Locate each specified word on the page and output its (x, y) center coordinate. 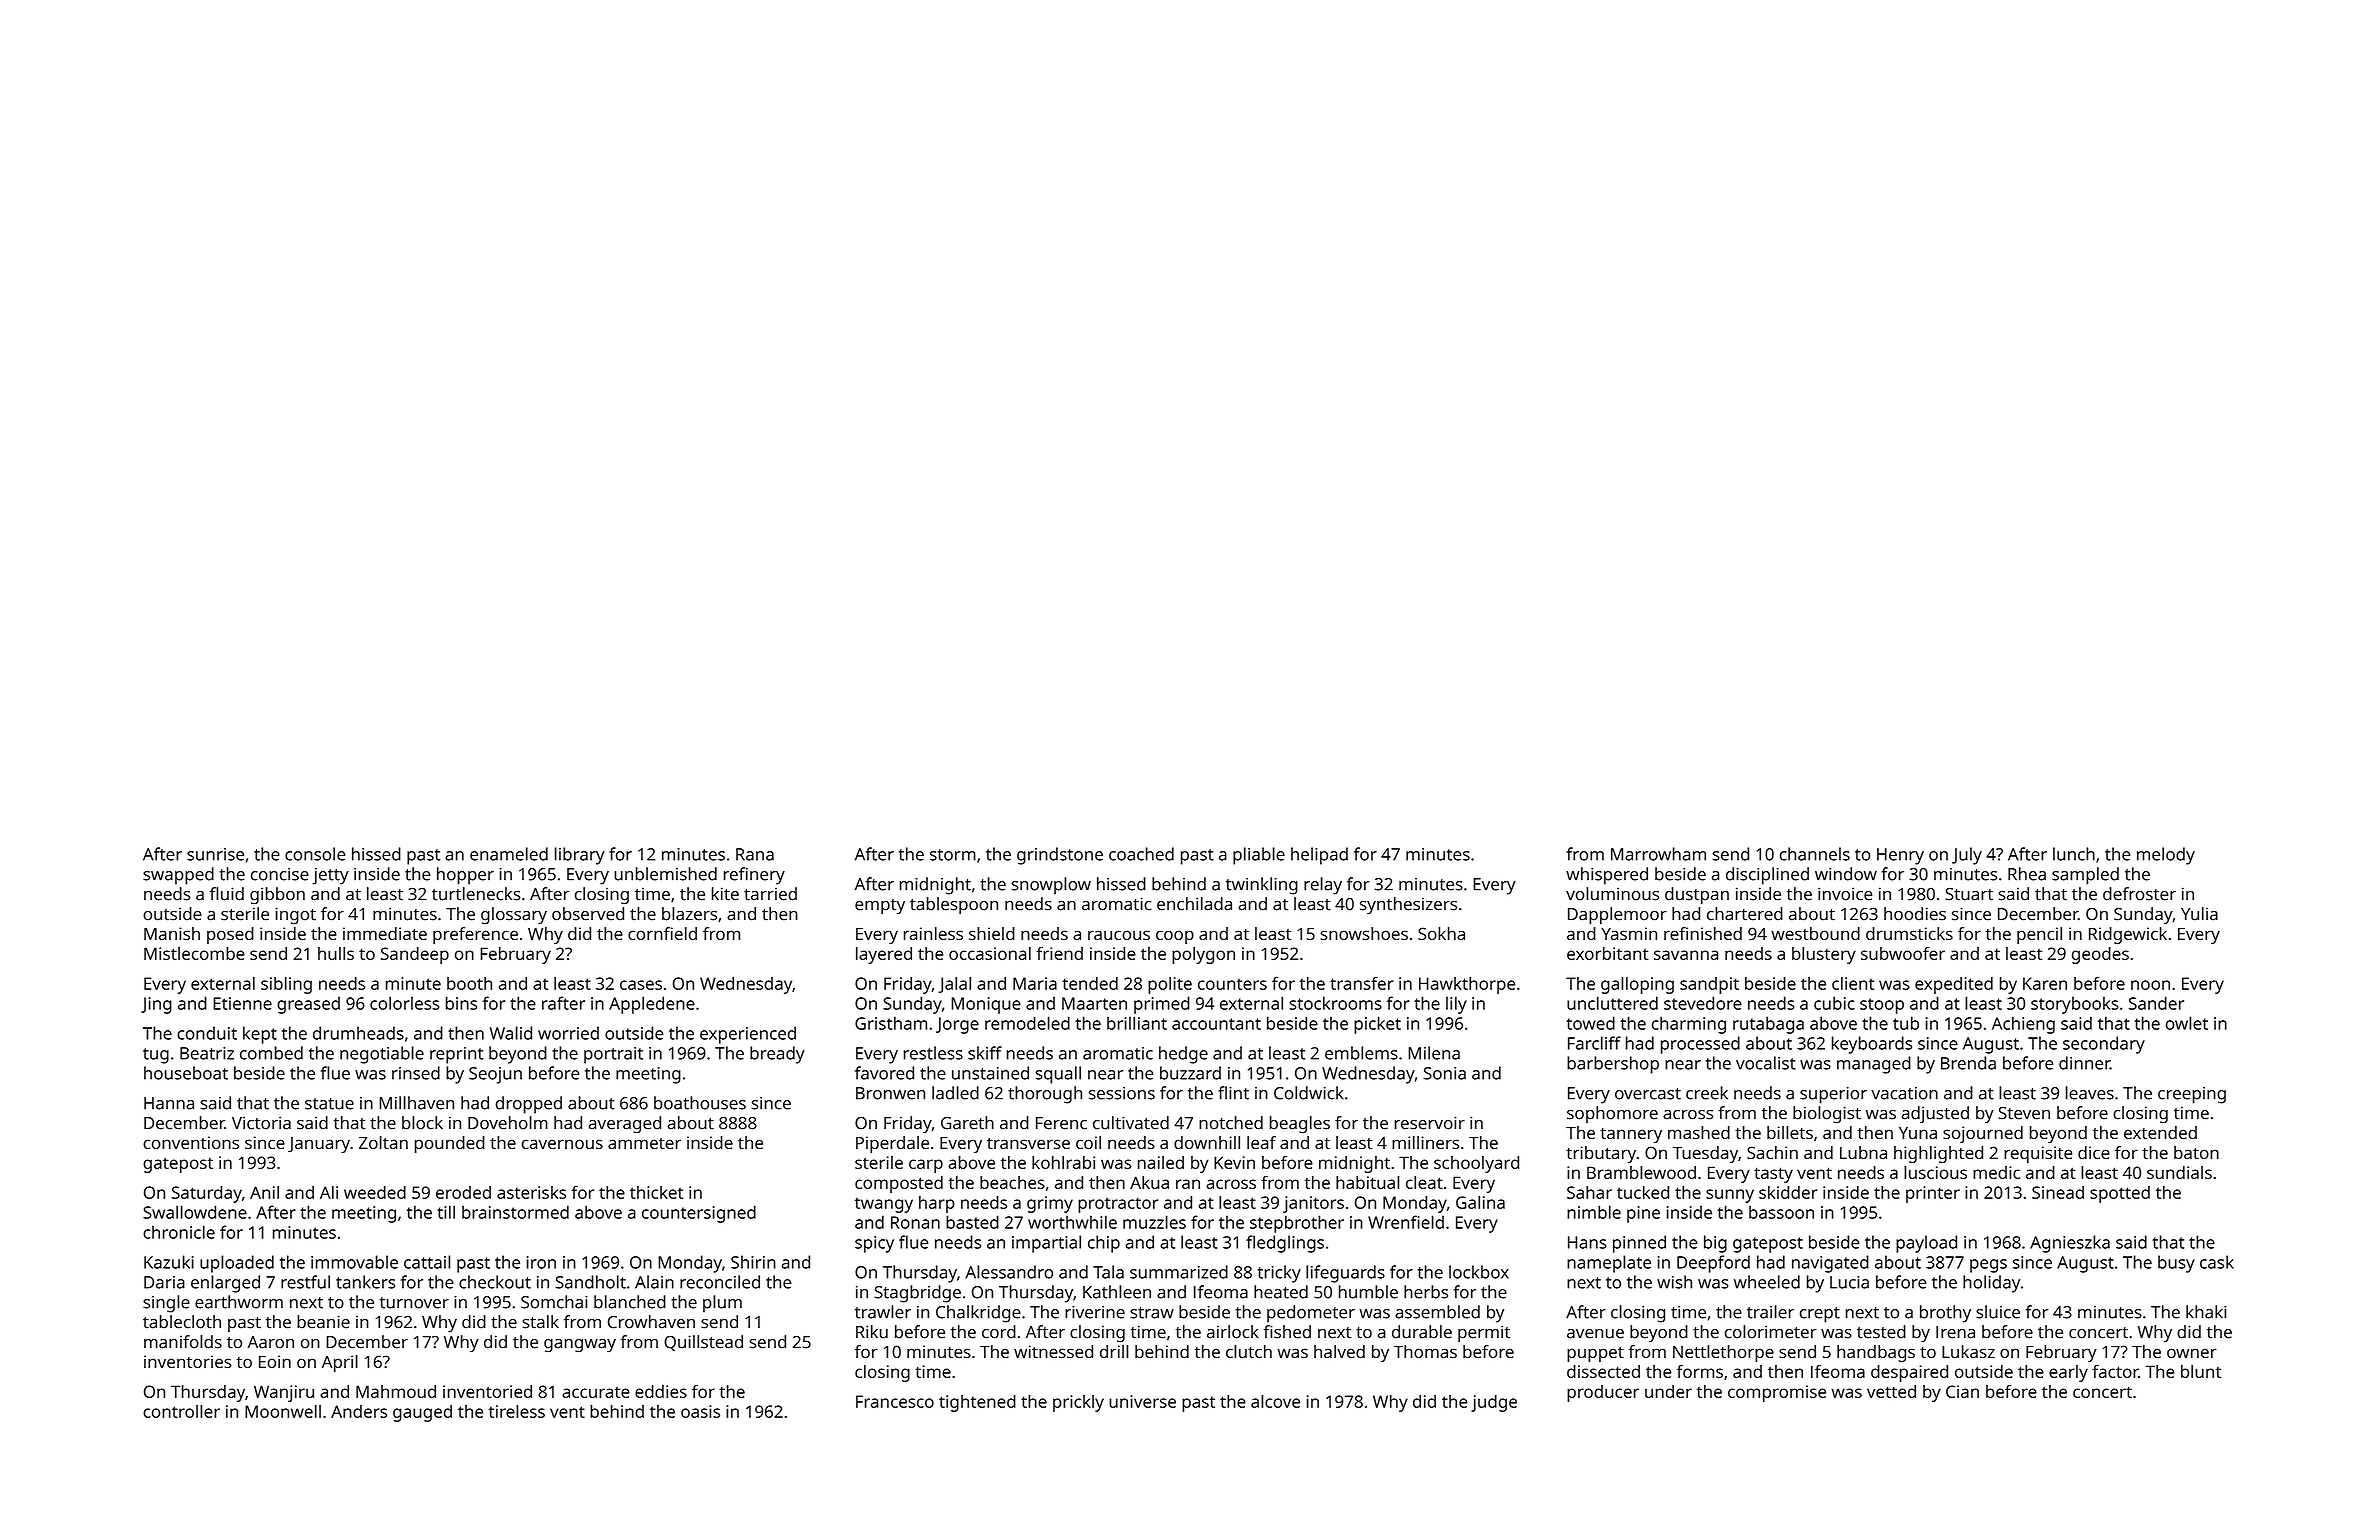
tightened (977, 1403)
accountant (1216, 1024)
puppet (1595, 1354)
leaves (2090, 1093)
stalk (540, 1322)
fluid (227, 894)
